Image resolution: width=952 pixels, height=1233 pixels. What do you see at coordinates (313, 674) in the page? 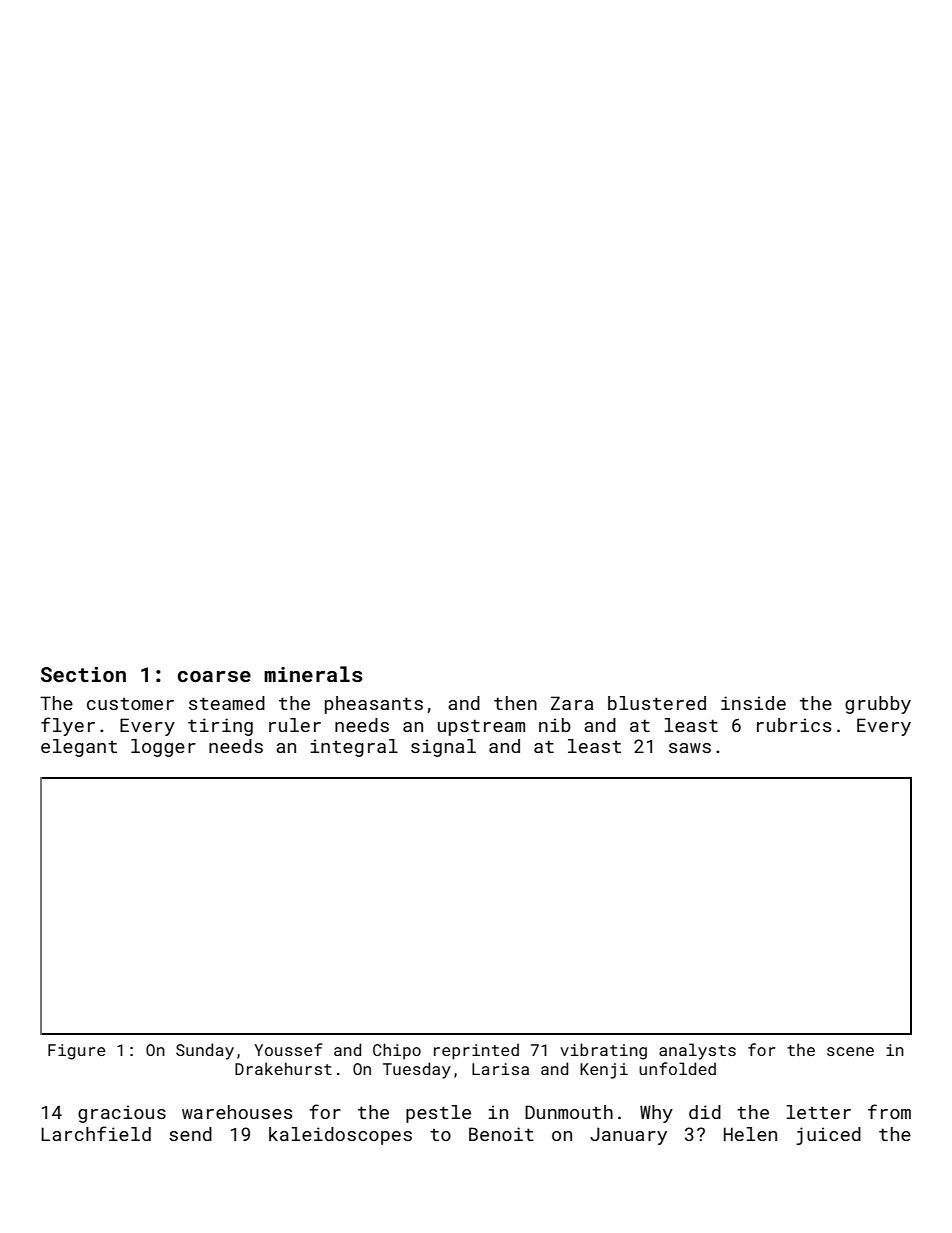
I see `minerals` at bounding box center [313, 674].
